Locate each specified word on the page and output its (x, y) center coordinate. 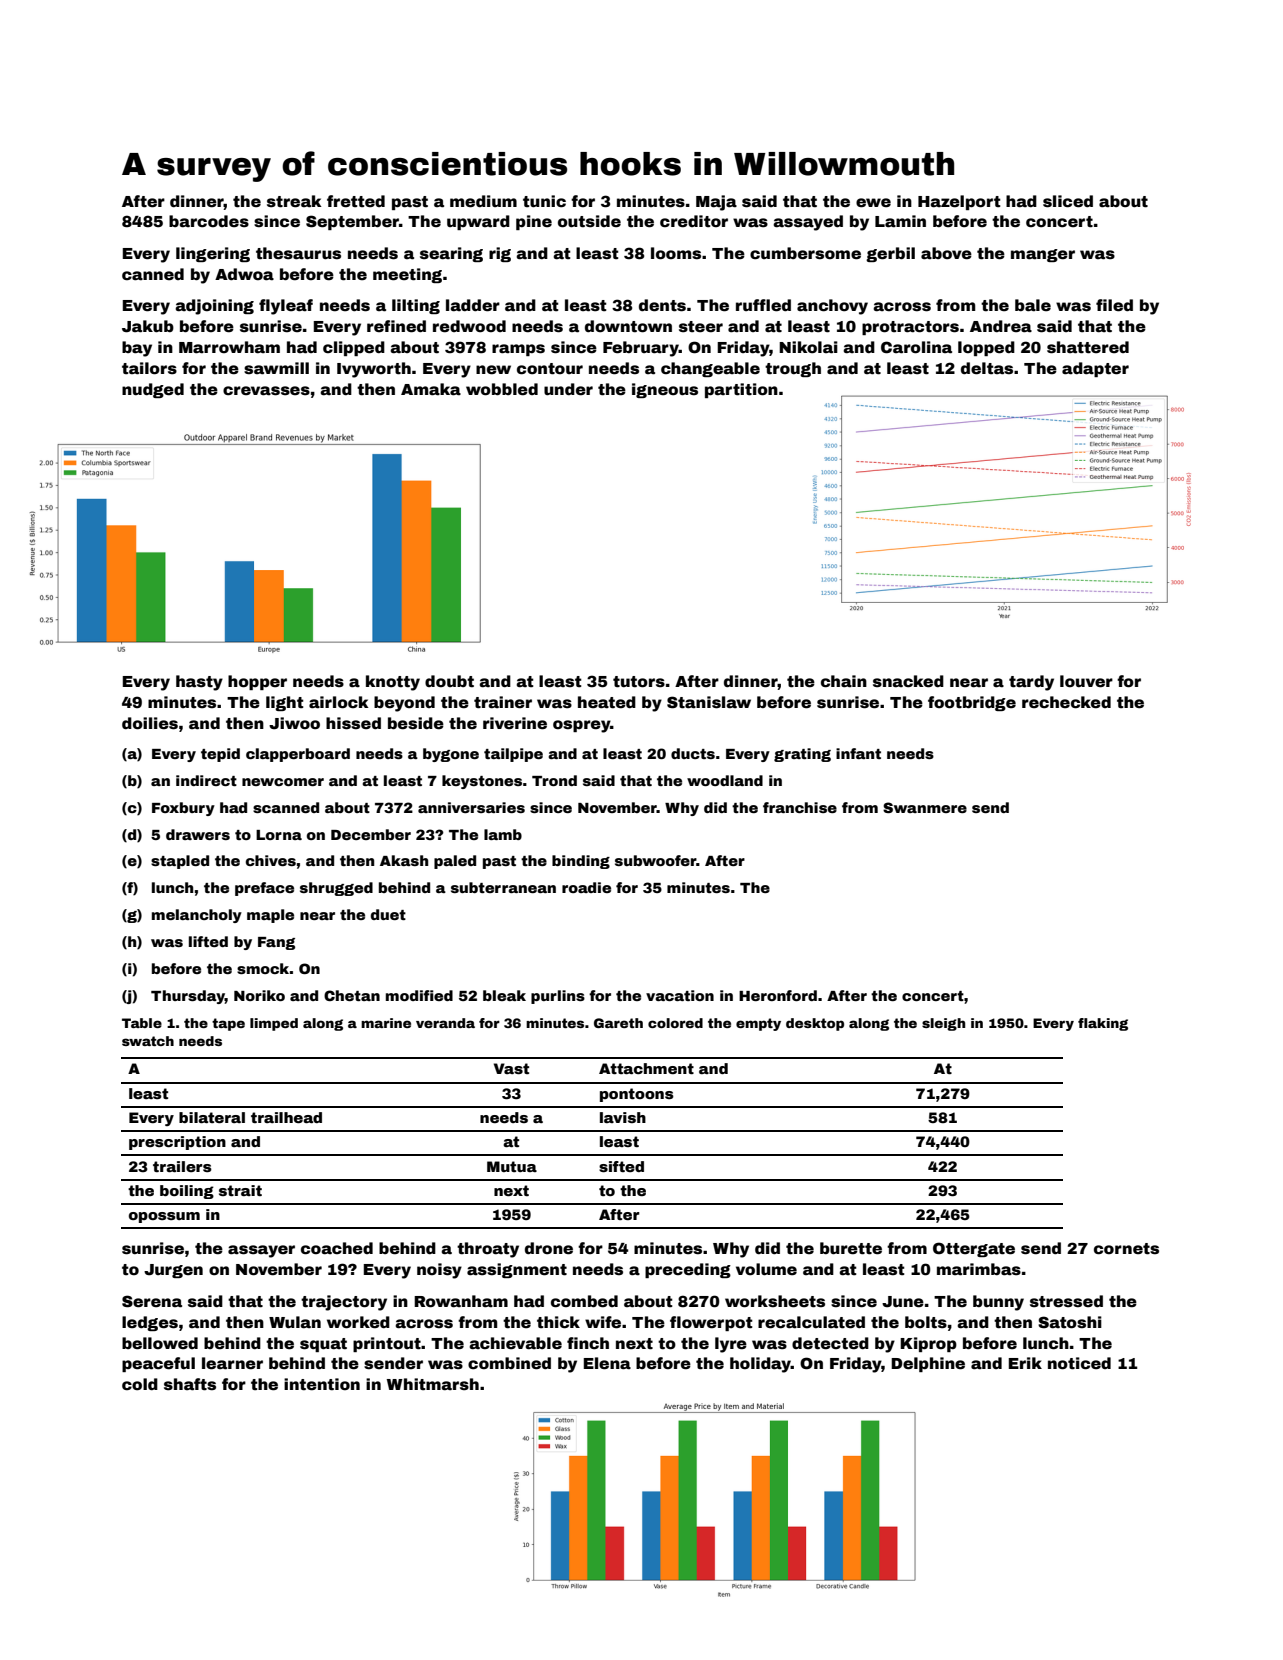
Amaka (431, 389)
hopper (257, 682)
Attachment (646, 1068)
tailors (149, 368)
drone (549, 1248)
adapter (1095, 369)
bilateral (212, 1117)
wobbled (502, 389)
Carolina (916, 347)
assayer (261, 1251)
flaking (1103, 1024)
